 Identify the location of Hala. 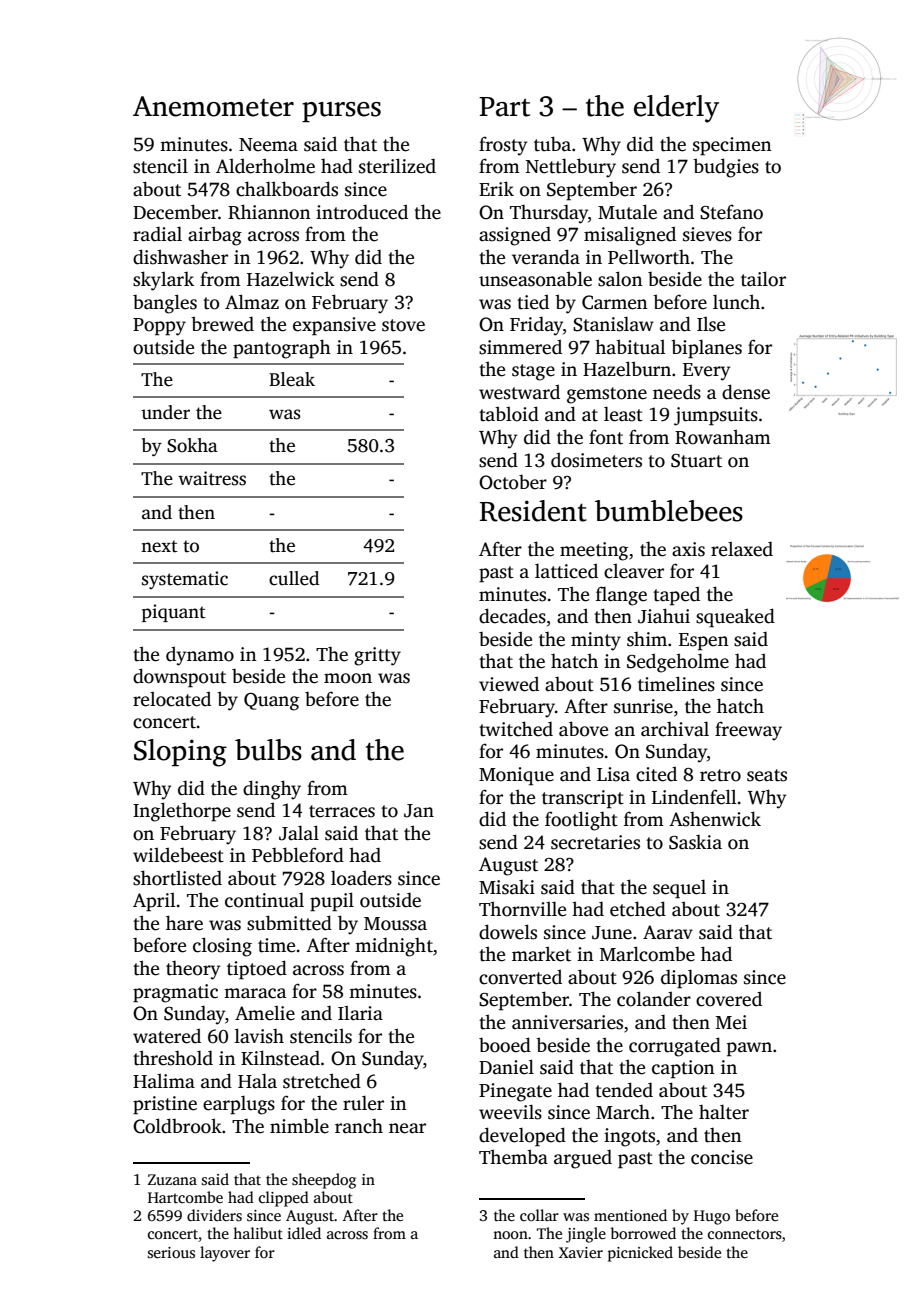
(257, 1081).
